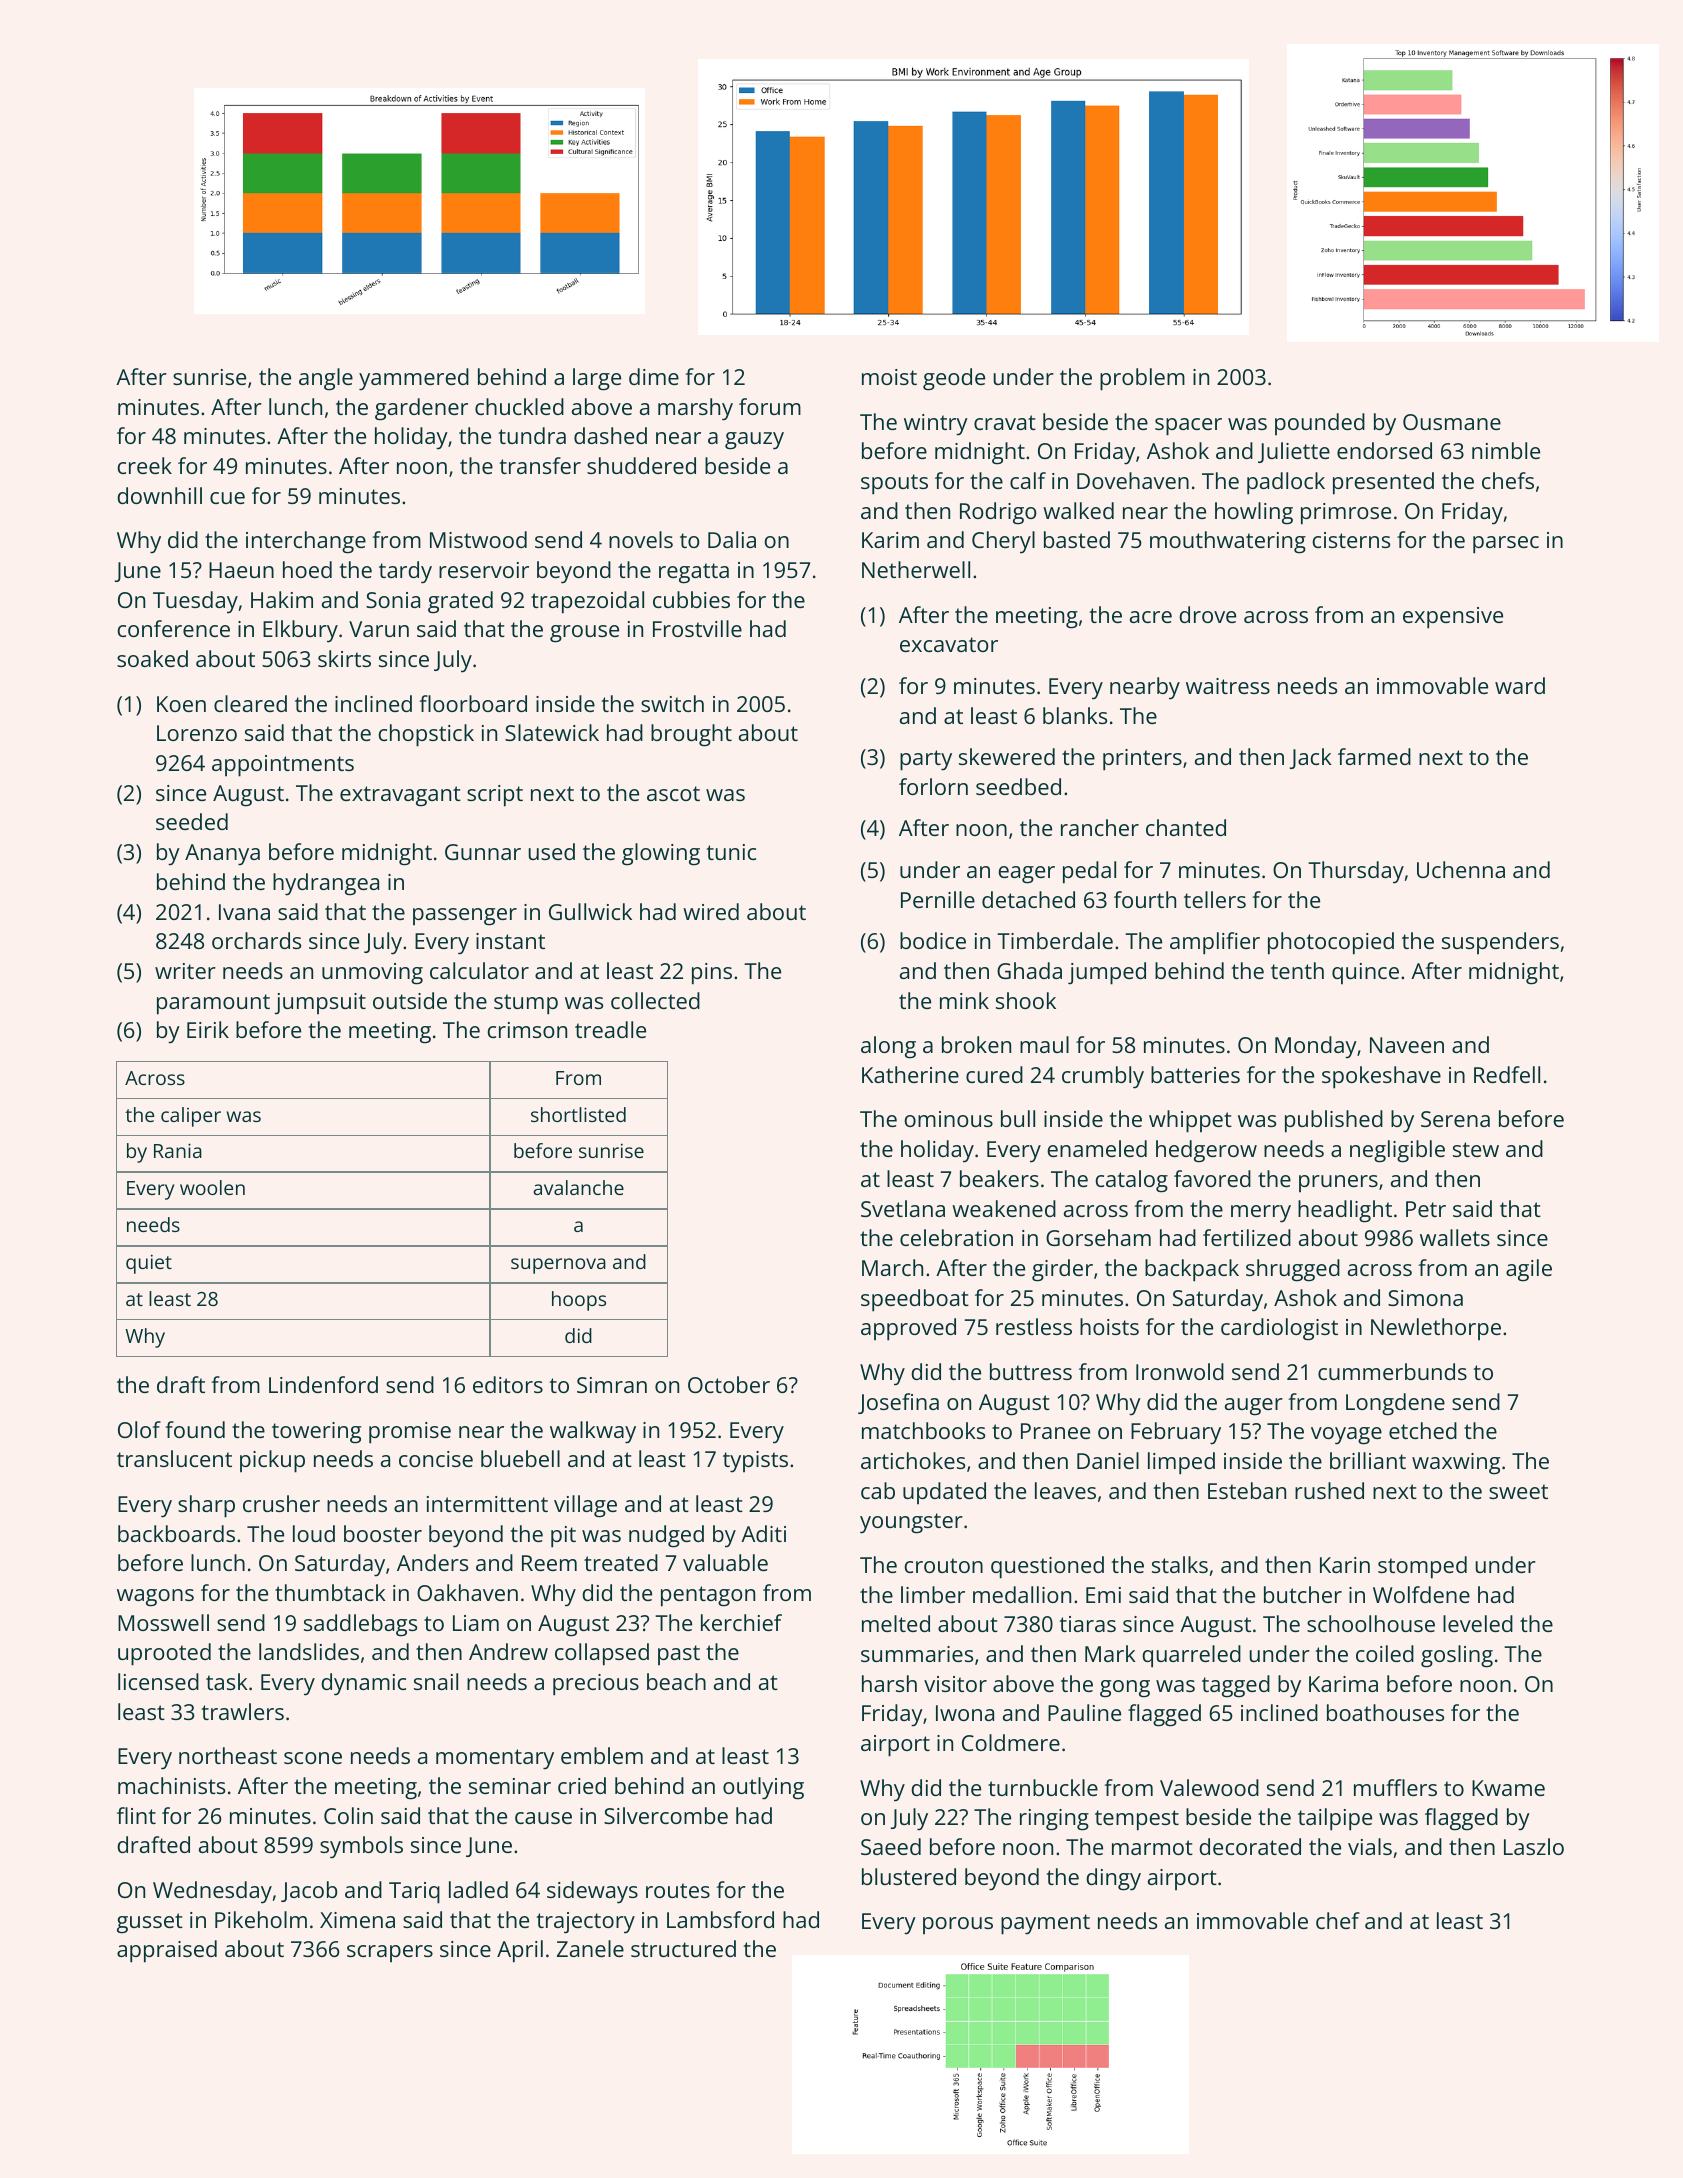  What do you see at coordinates (379, 629) in the page?
I see `Varun` at bounding box center [379, 629].
